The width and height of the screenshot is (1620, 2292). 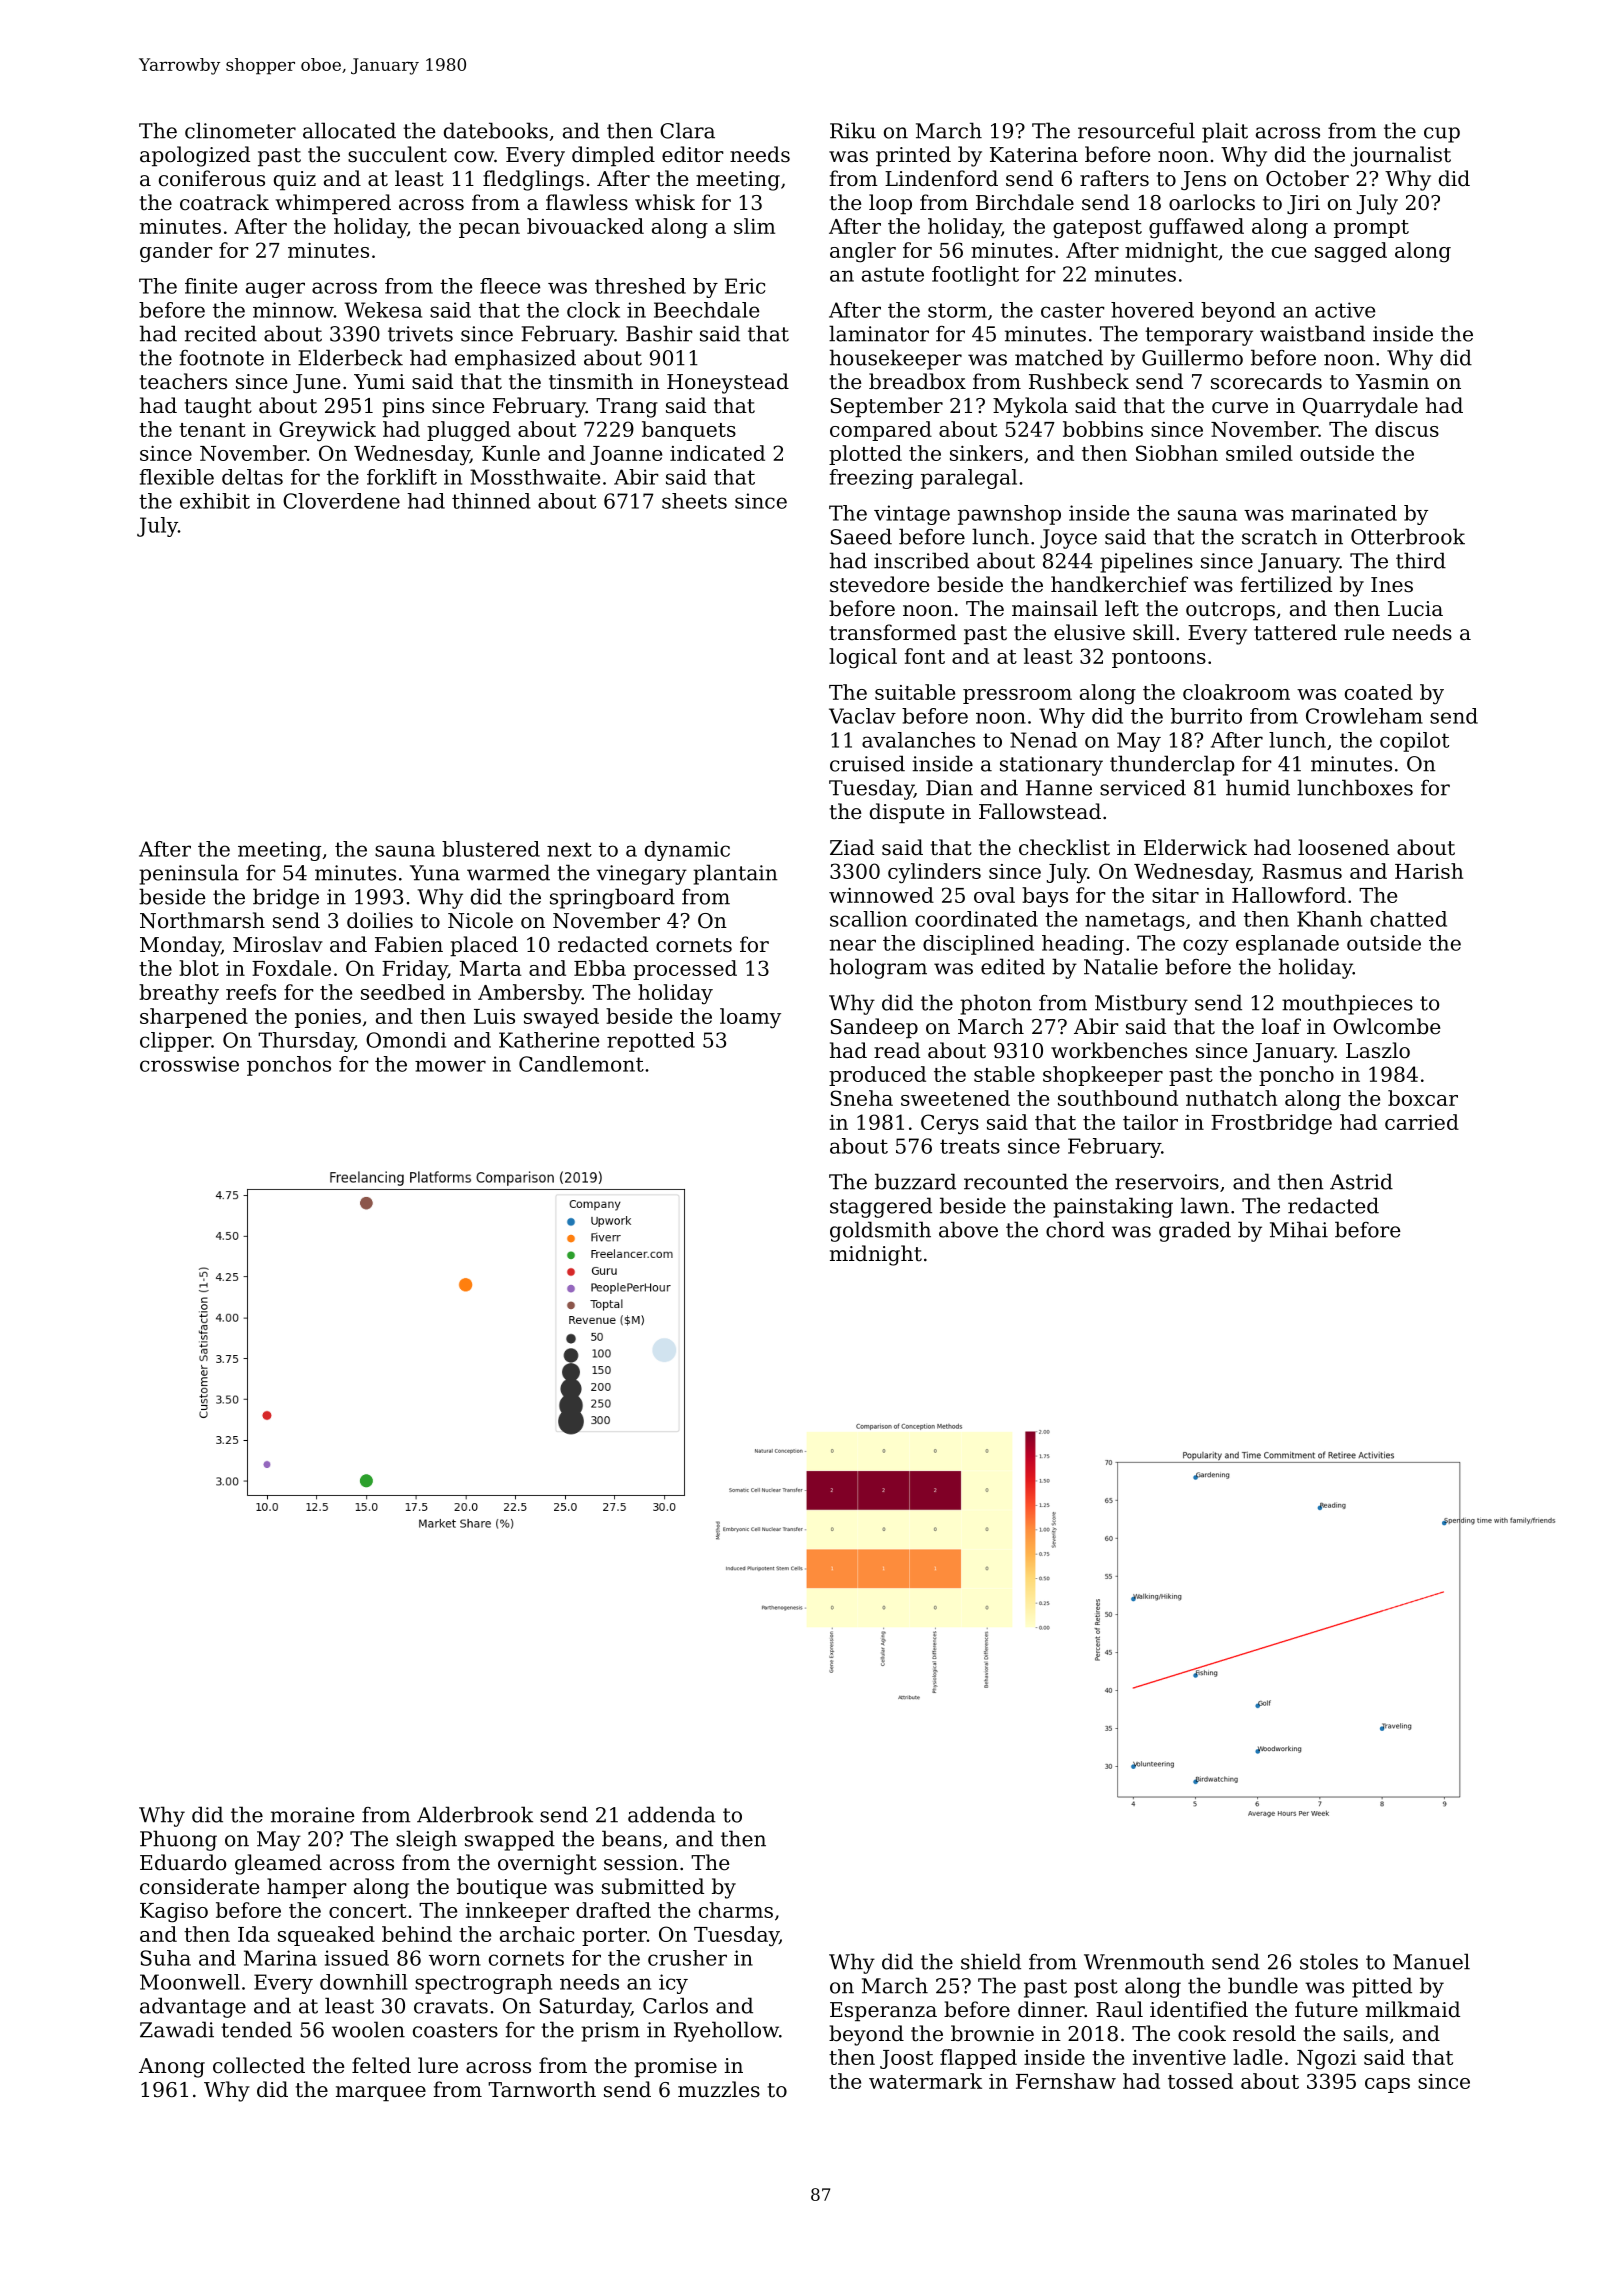 What do you see at coordinates (215, 501) in the screenshot?
I see `exhibit` at bounding box center [215, 501].
